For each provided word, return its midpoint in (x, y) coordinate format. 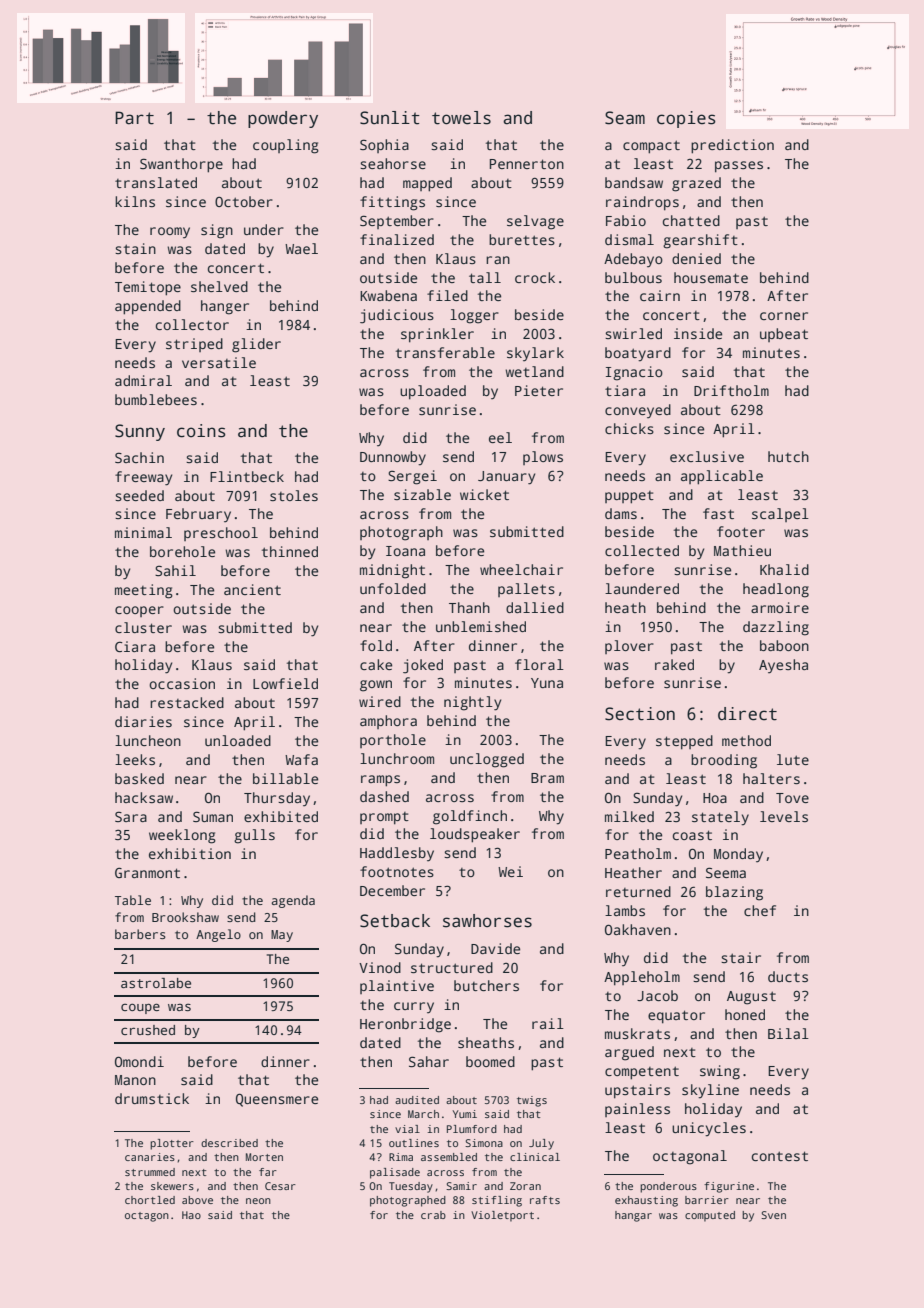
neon (258, 1201)
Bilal (788, 1033)
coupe (140, 1008)
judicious (397, 316)
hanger (225, 307)
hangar (633, 1216)
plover (629, 647)
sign (217, 231)
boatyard (638, 354)
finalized (397, 239)
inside (698, 333)
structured (452, 967)
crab (433, 1215)
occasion (182, 683)
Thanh (469, 607)
